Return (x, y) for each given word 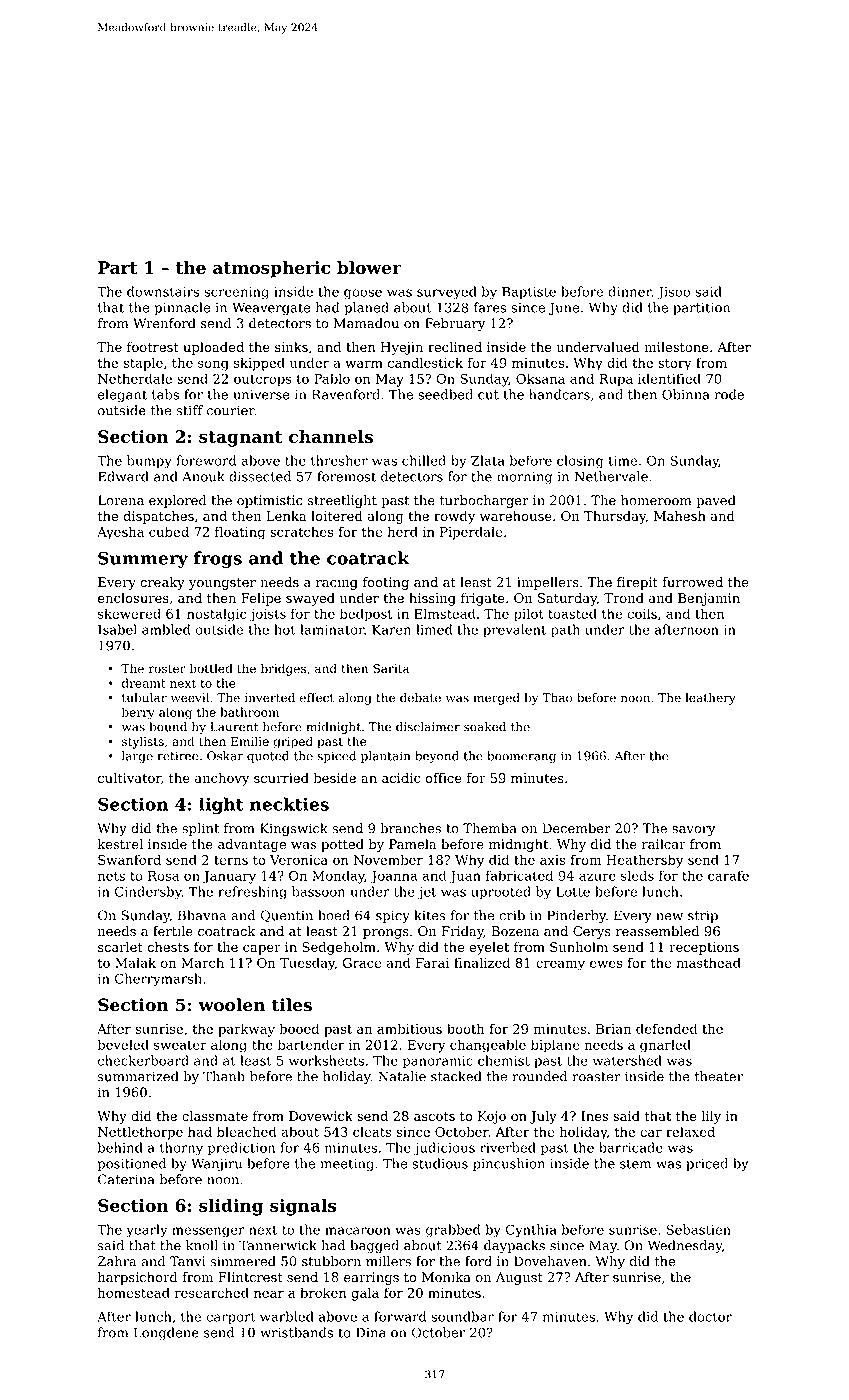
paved (716, 501)
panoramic (438, 1062)
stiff (190, 410)
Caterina (126, 1179)
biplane (555, 1046)
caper (262, 949)
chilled (424, 460)
